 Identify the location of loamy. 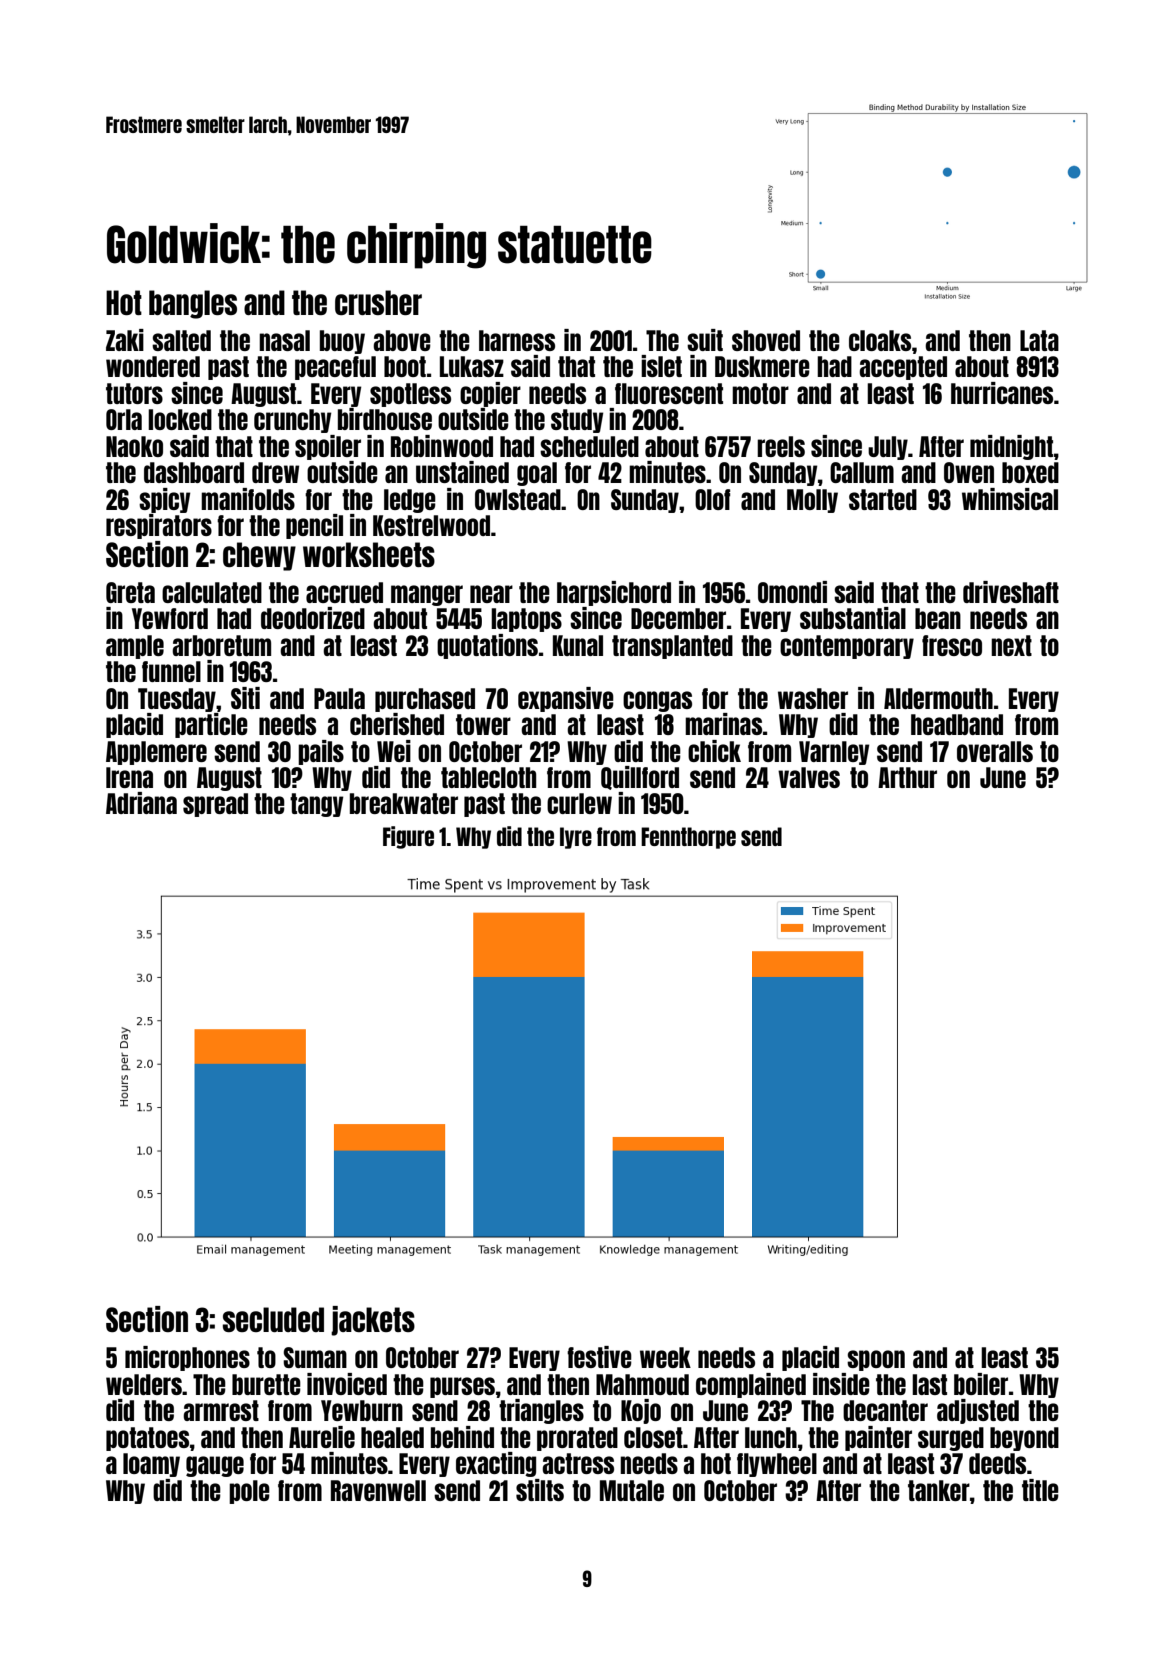
(151, 1465).
